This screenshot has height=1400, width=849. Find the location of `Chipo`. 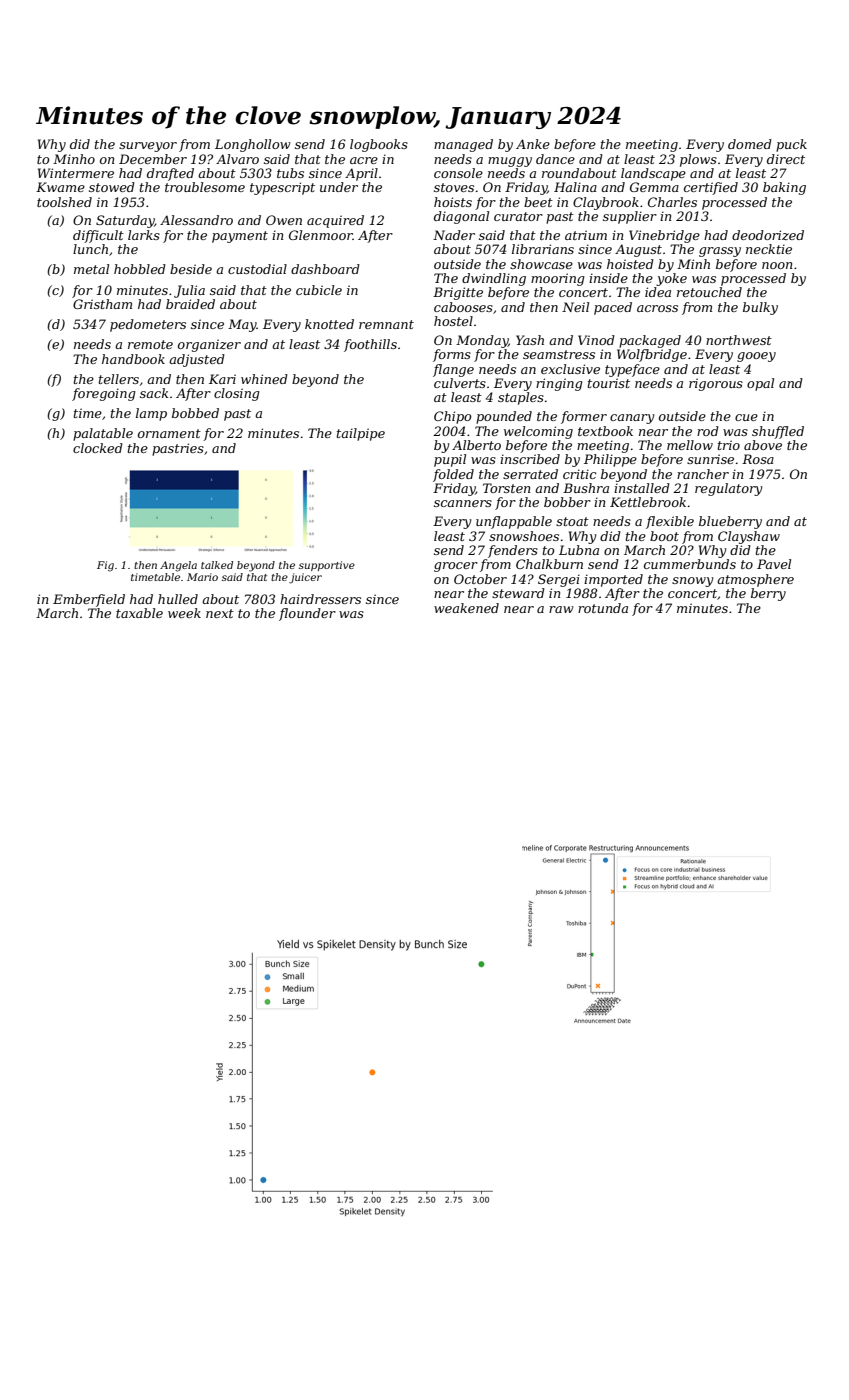

Chipo is located at coordinates (452, 417).
